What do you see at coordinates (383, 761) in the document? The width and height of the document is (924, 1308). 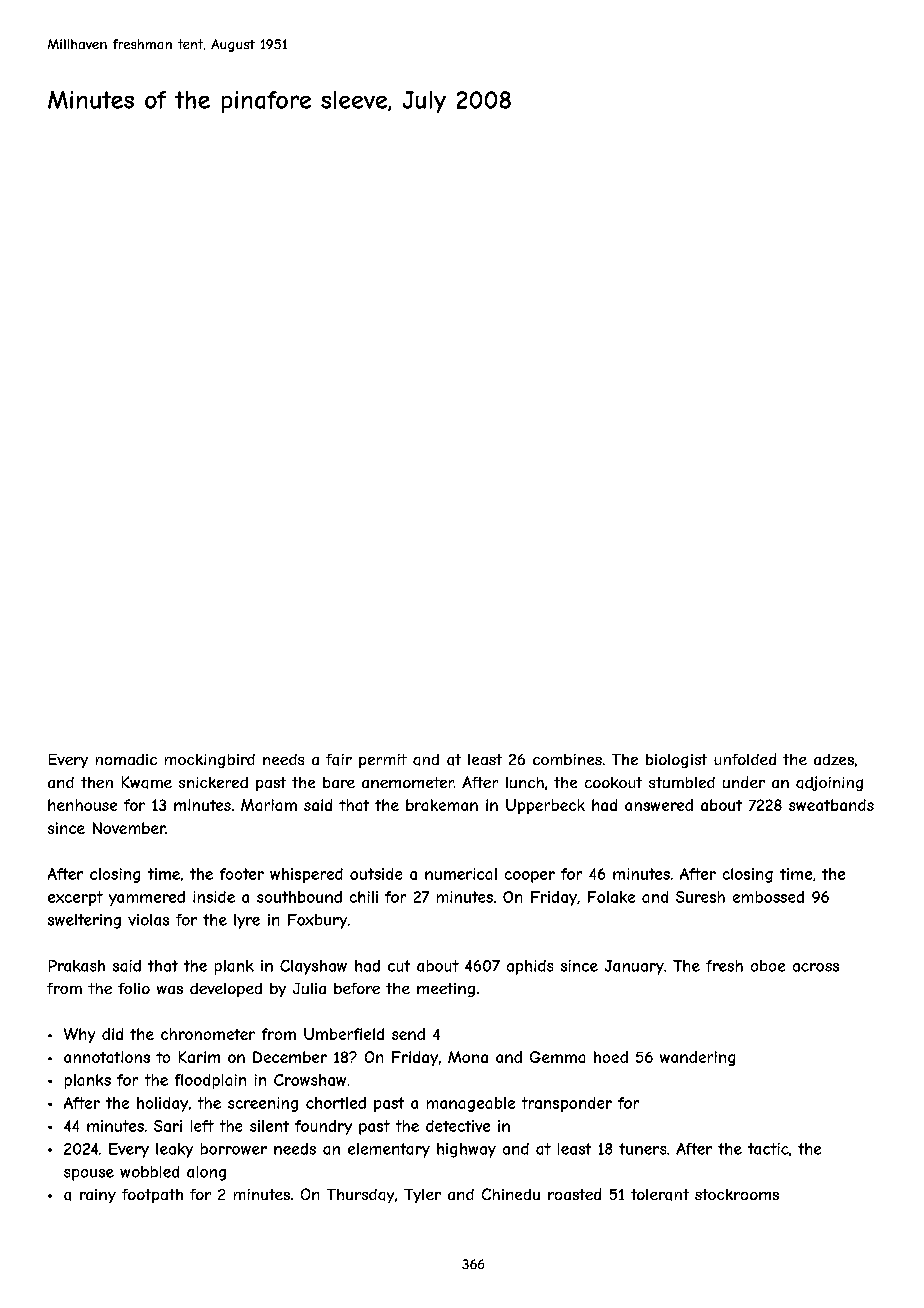 I see `permit` at bounding box center [383, 761].
